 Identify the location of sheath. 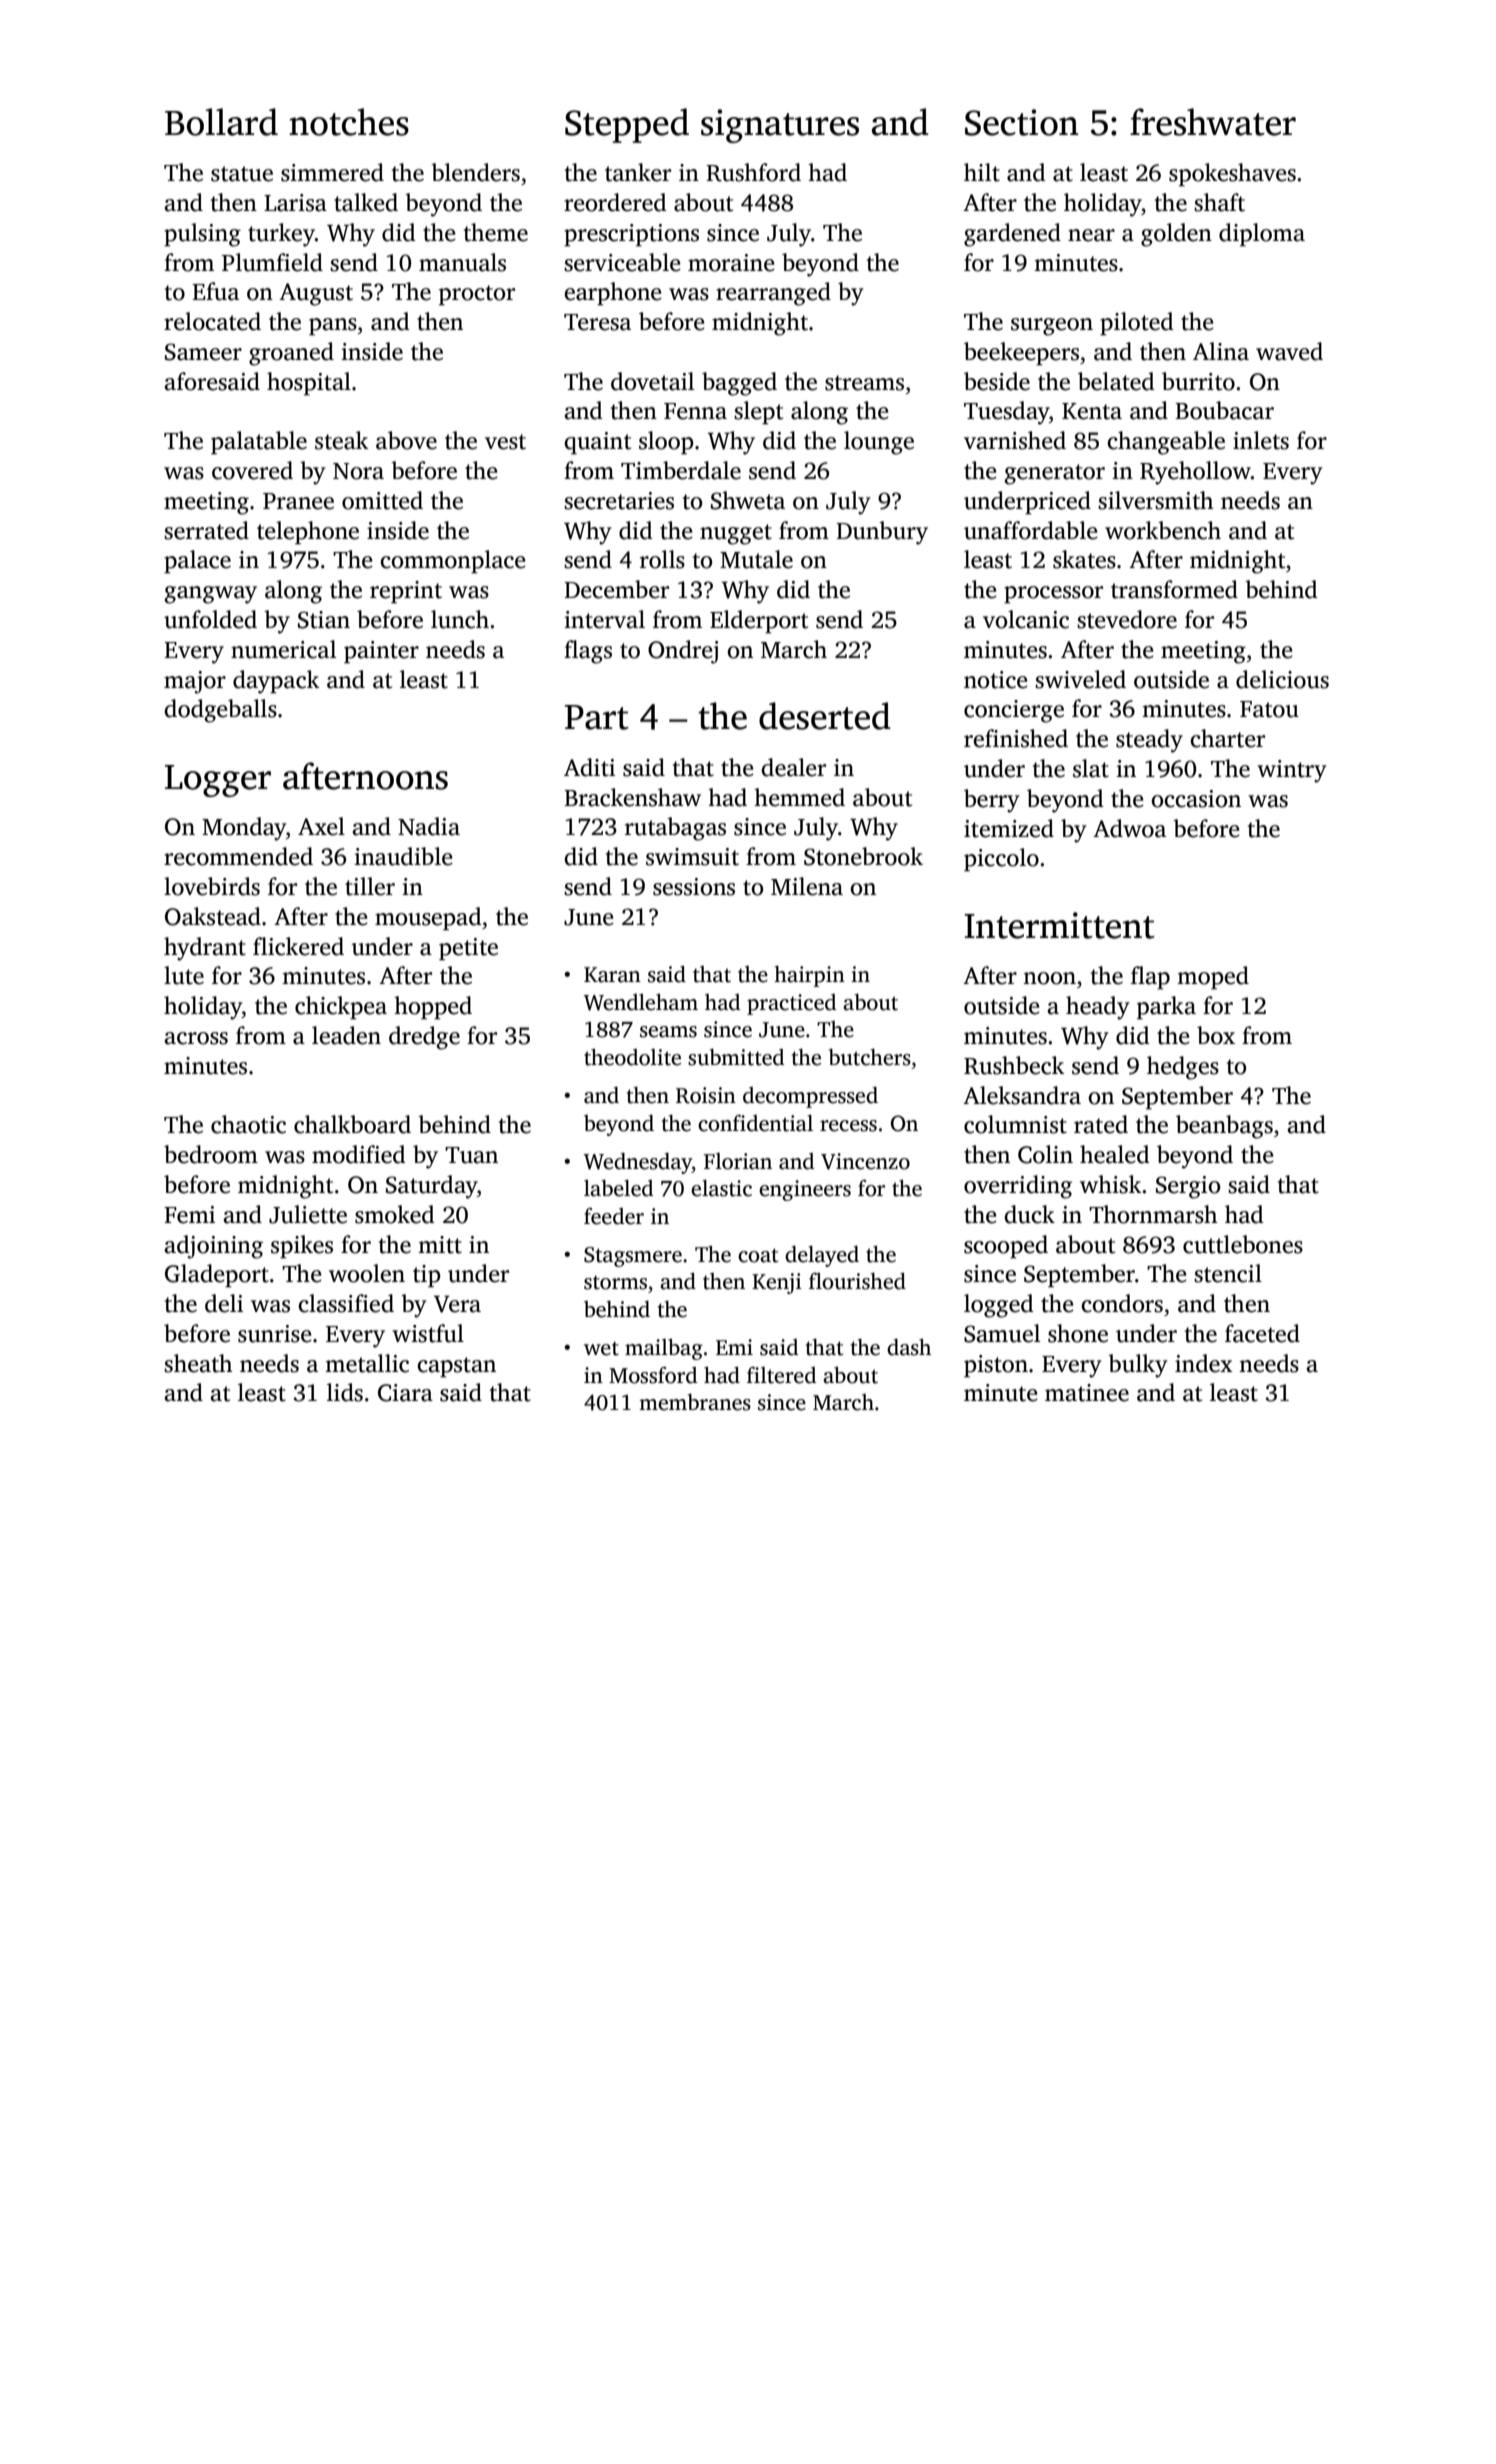
(198, 1363).
